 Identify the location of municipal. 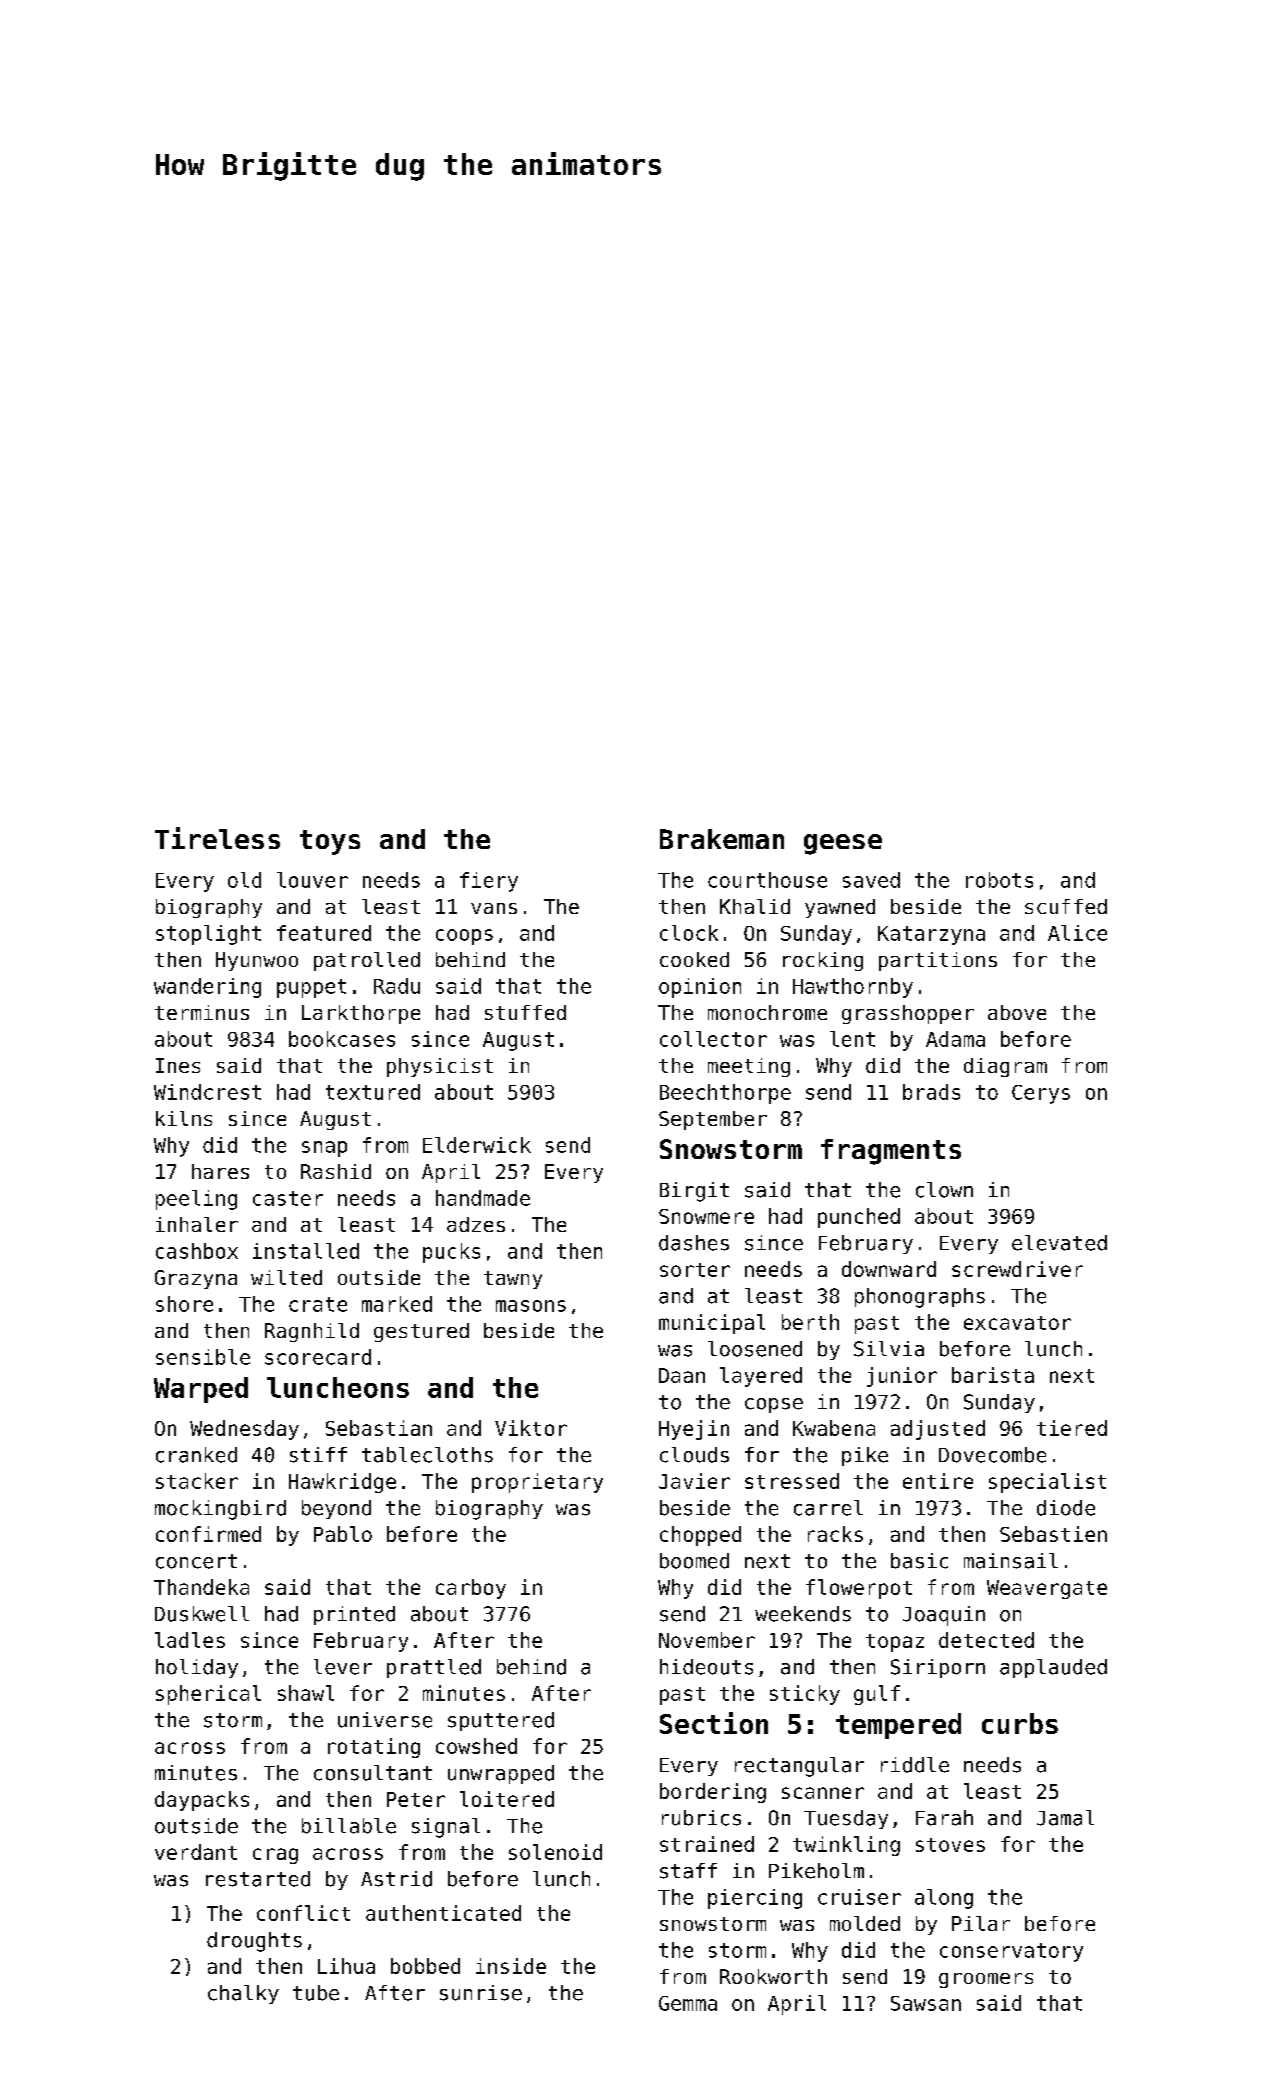
(712, 1324).
